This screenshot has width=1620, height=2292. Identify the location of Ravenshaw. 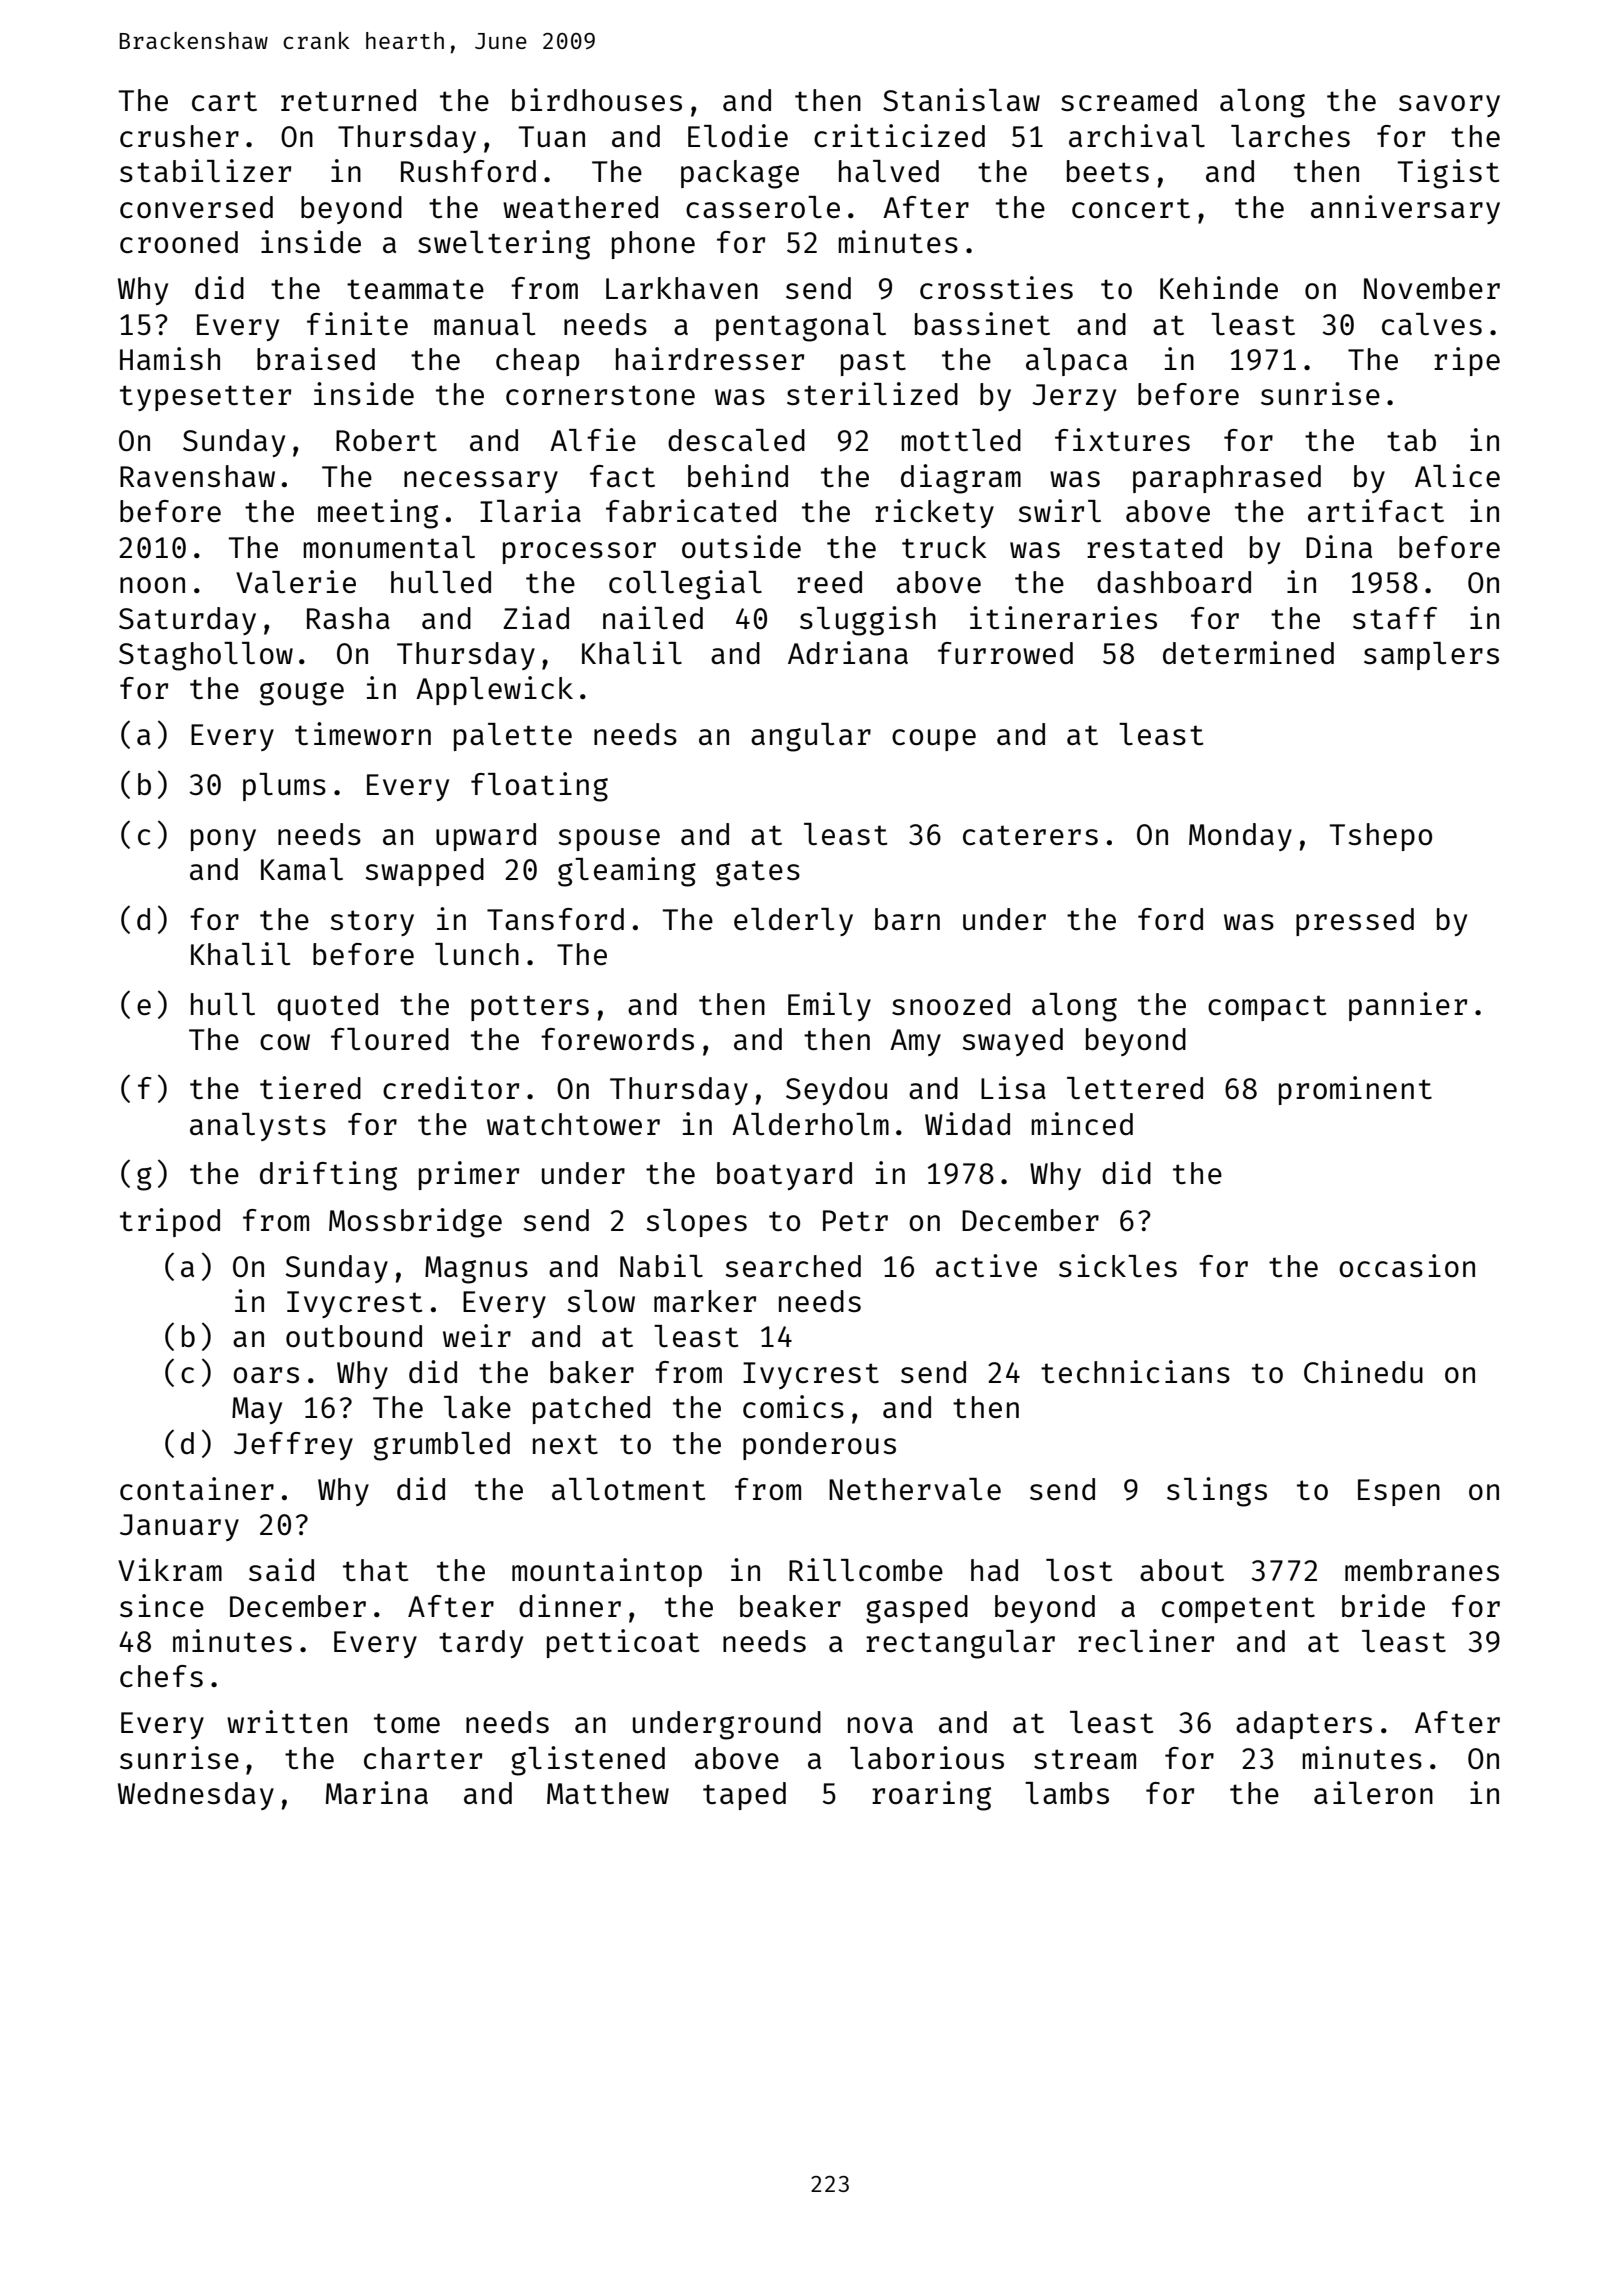
(197, 476).
